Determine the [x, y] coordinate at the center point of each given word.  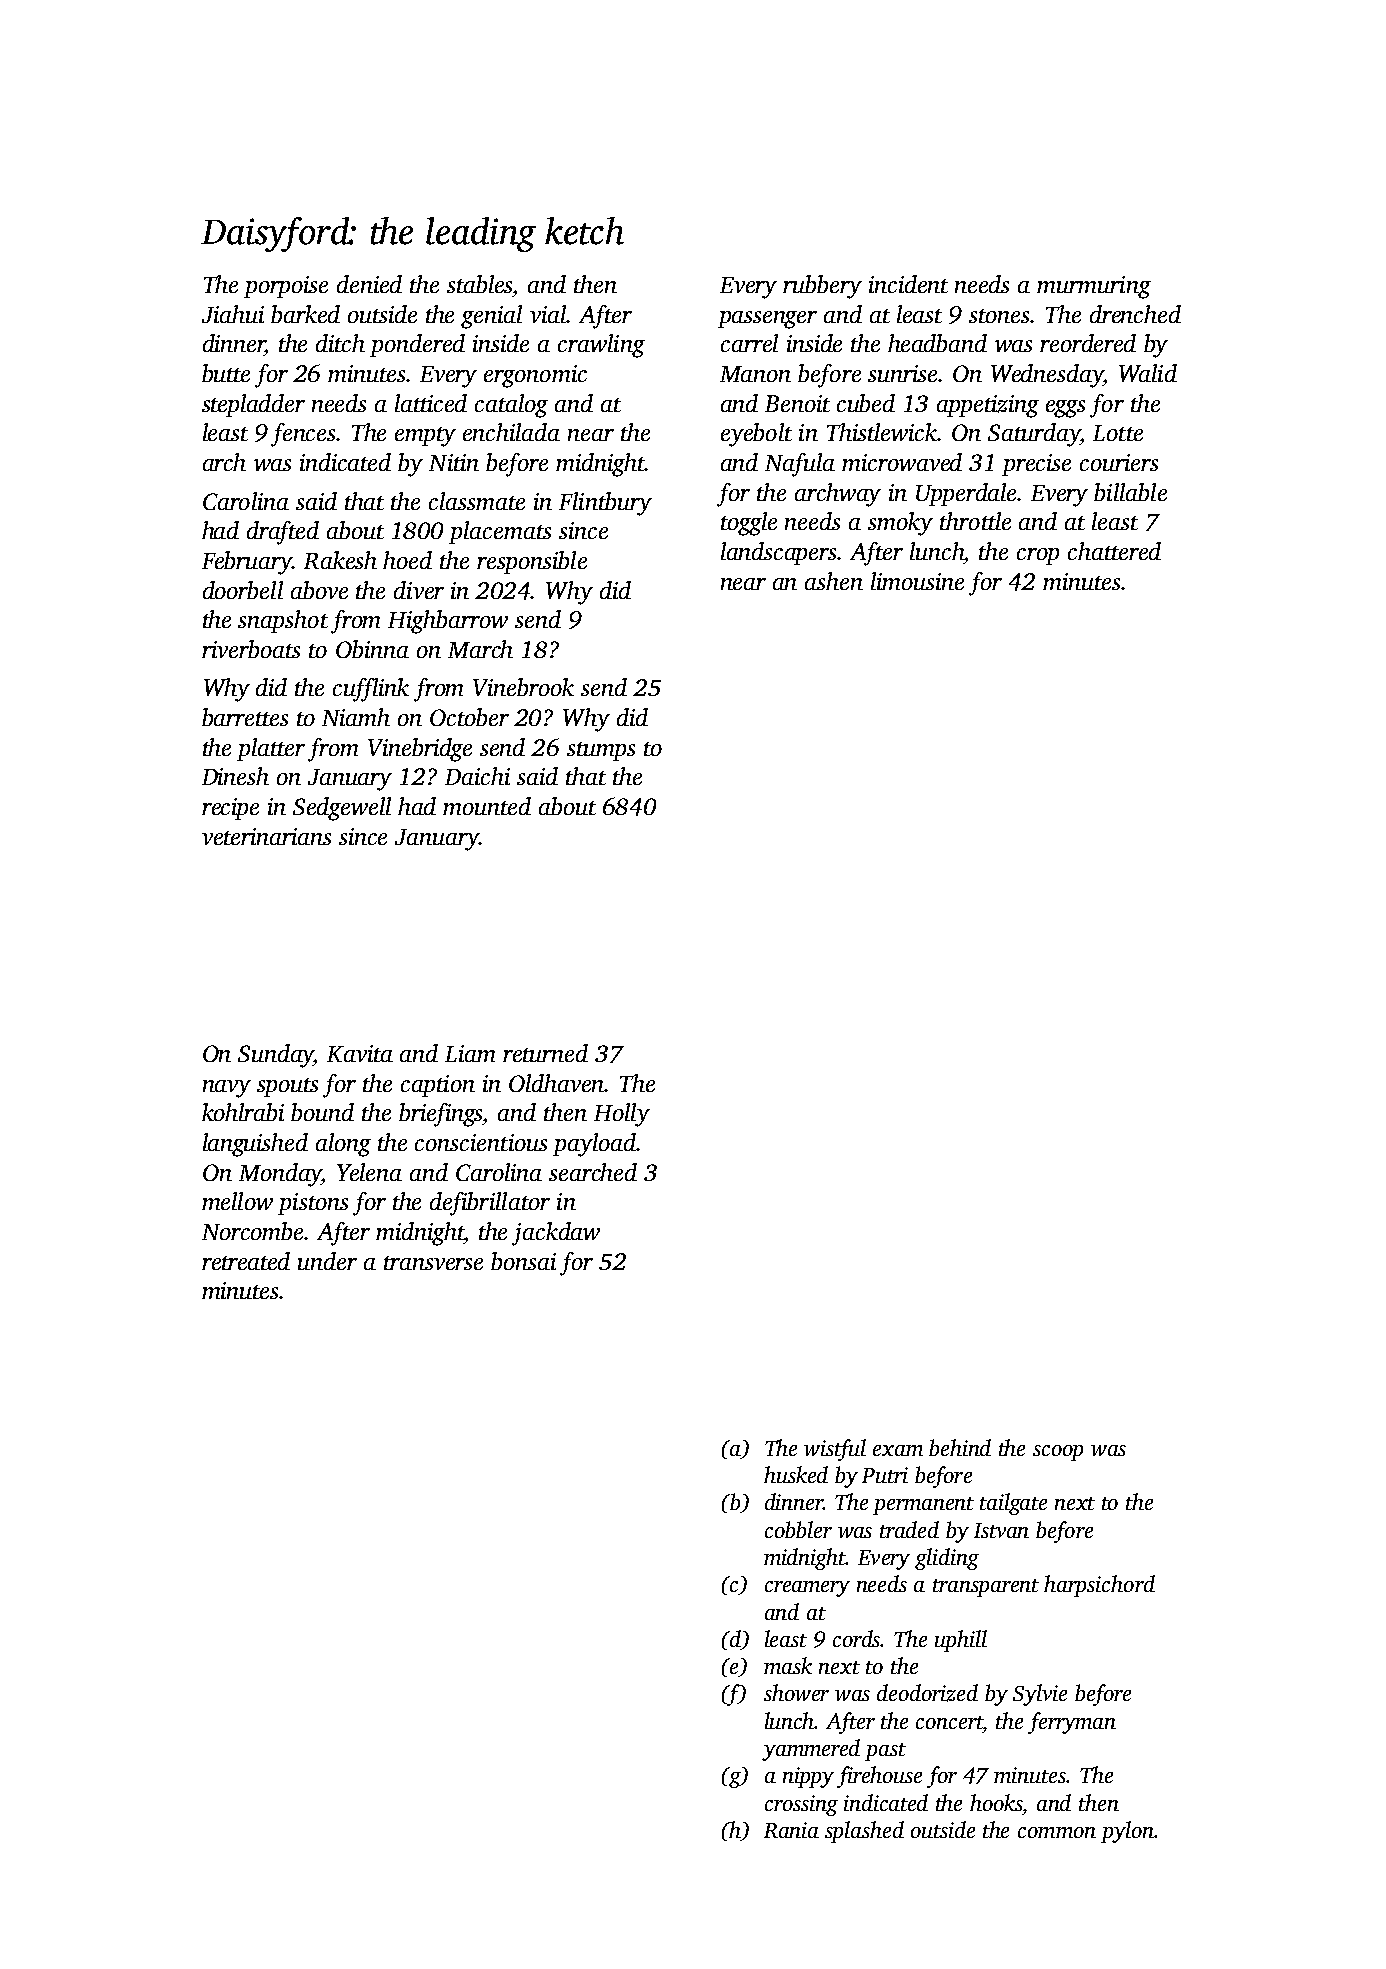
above [319, 590]
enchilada [511, 432]
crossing [801, 1805]
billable [1130, 492]
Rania [791, 1830]
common [1057, 1832]
